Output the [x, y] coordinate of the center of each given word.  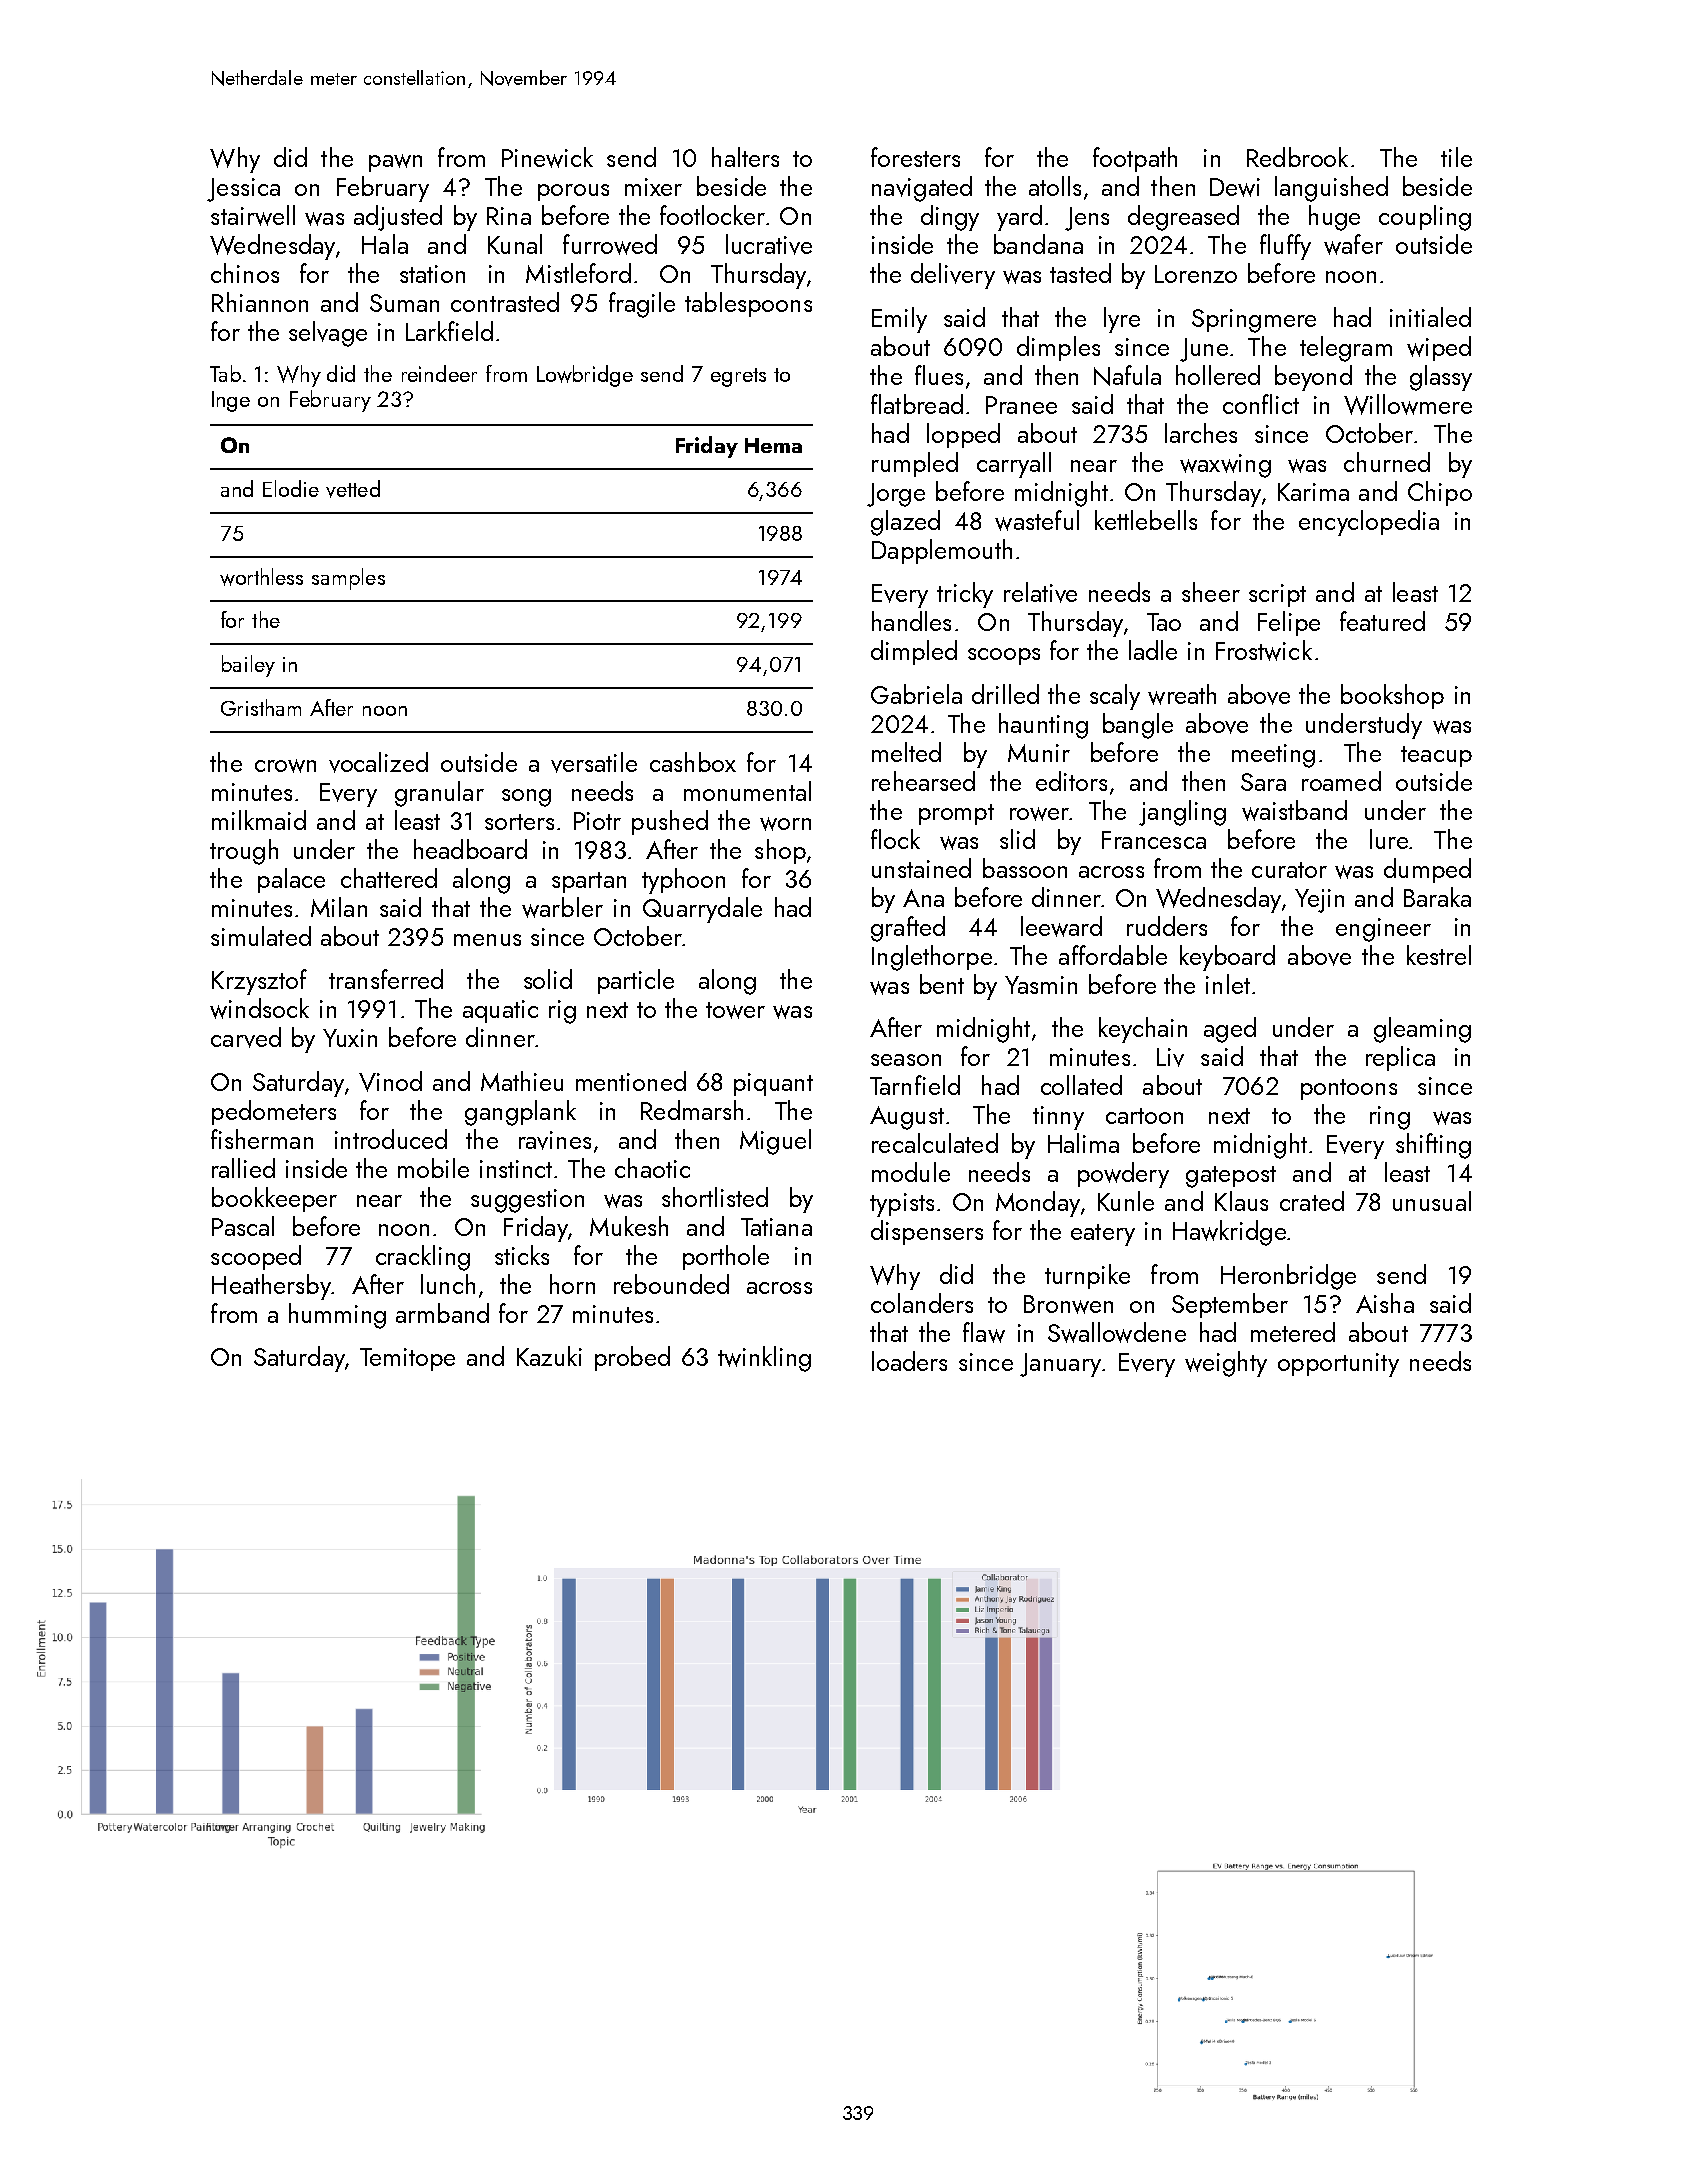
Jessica [243, 190]
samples [348, 579]
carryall [1014, 465]
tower [735, 1010]
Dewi [1235, 187]
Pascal [243, 1226]
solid [548, 979]
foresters [915, 157]
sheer [1211, 592]
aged [1230, 1030]
